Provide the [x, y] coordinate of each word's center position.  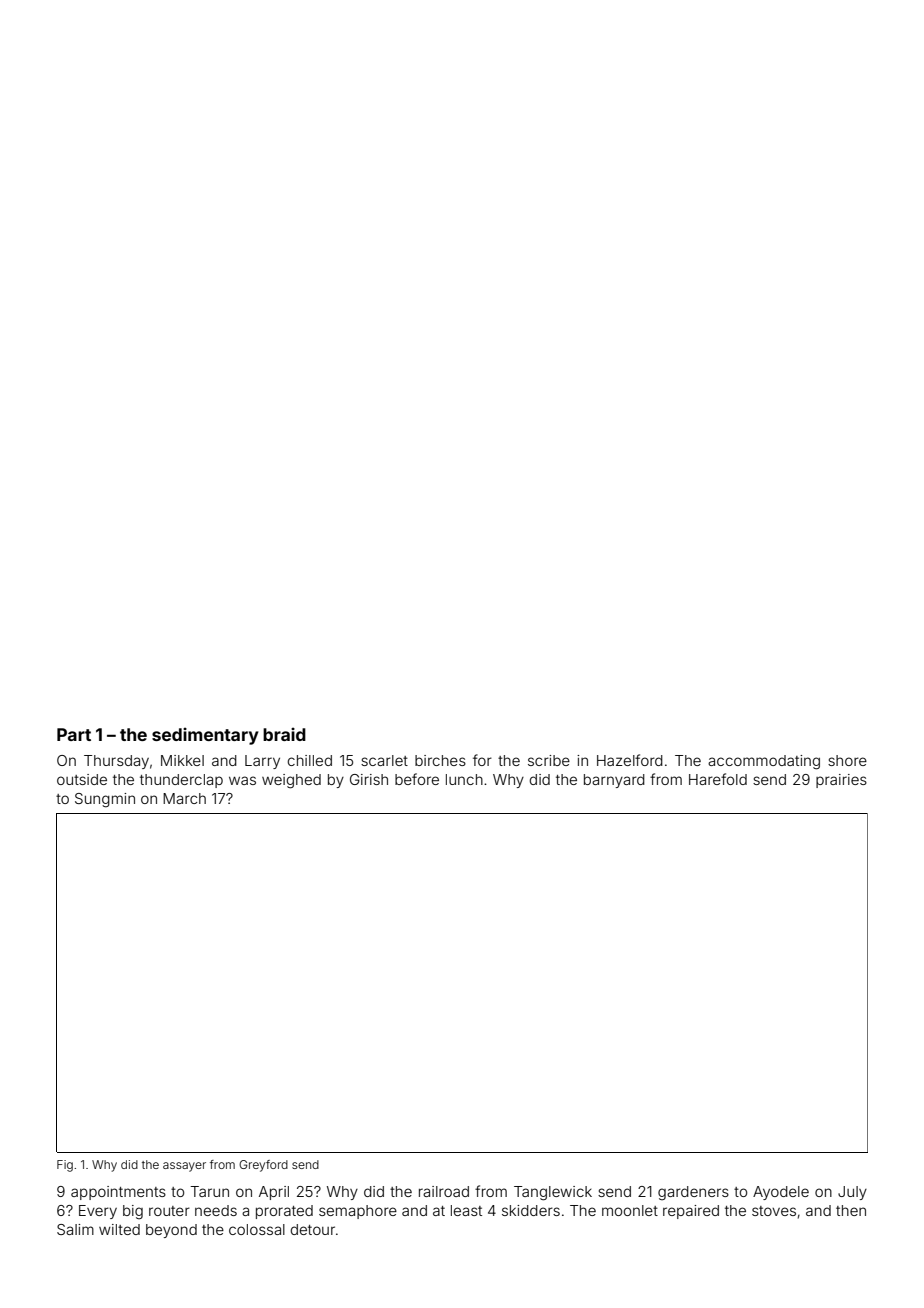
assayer [184, 1167]
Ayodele [781, 1193]
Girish [369, 779]
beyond [171, 1231]
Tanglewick [553, 1193]
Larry [262, 762]
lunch [464, 779]
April [274, 1193]
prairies [841, 781]
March [184, 798]
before [417, 779]
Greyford [263, 1166]
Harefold [718, 779]
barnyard [614, 781]
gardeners [693, 1193]
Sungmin [105, 800]
